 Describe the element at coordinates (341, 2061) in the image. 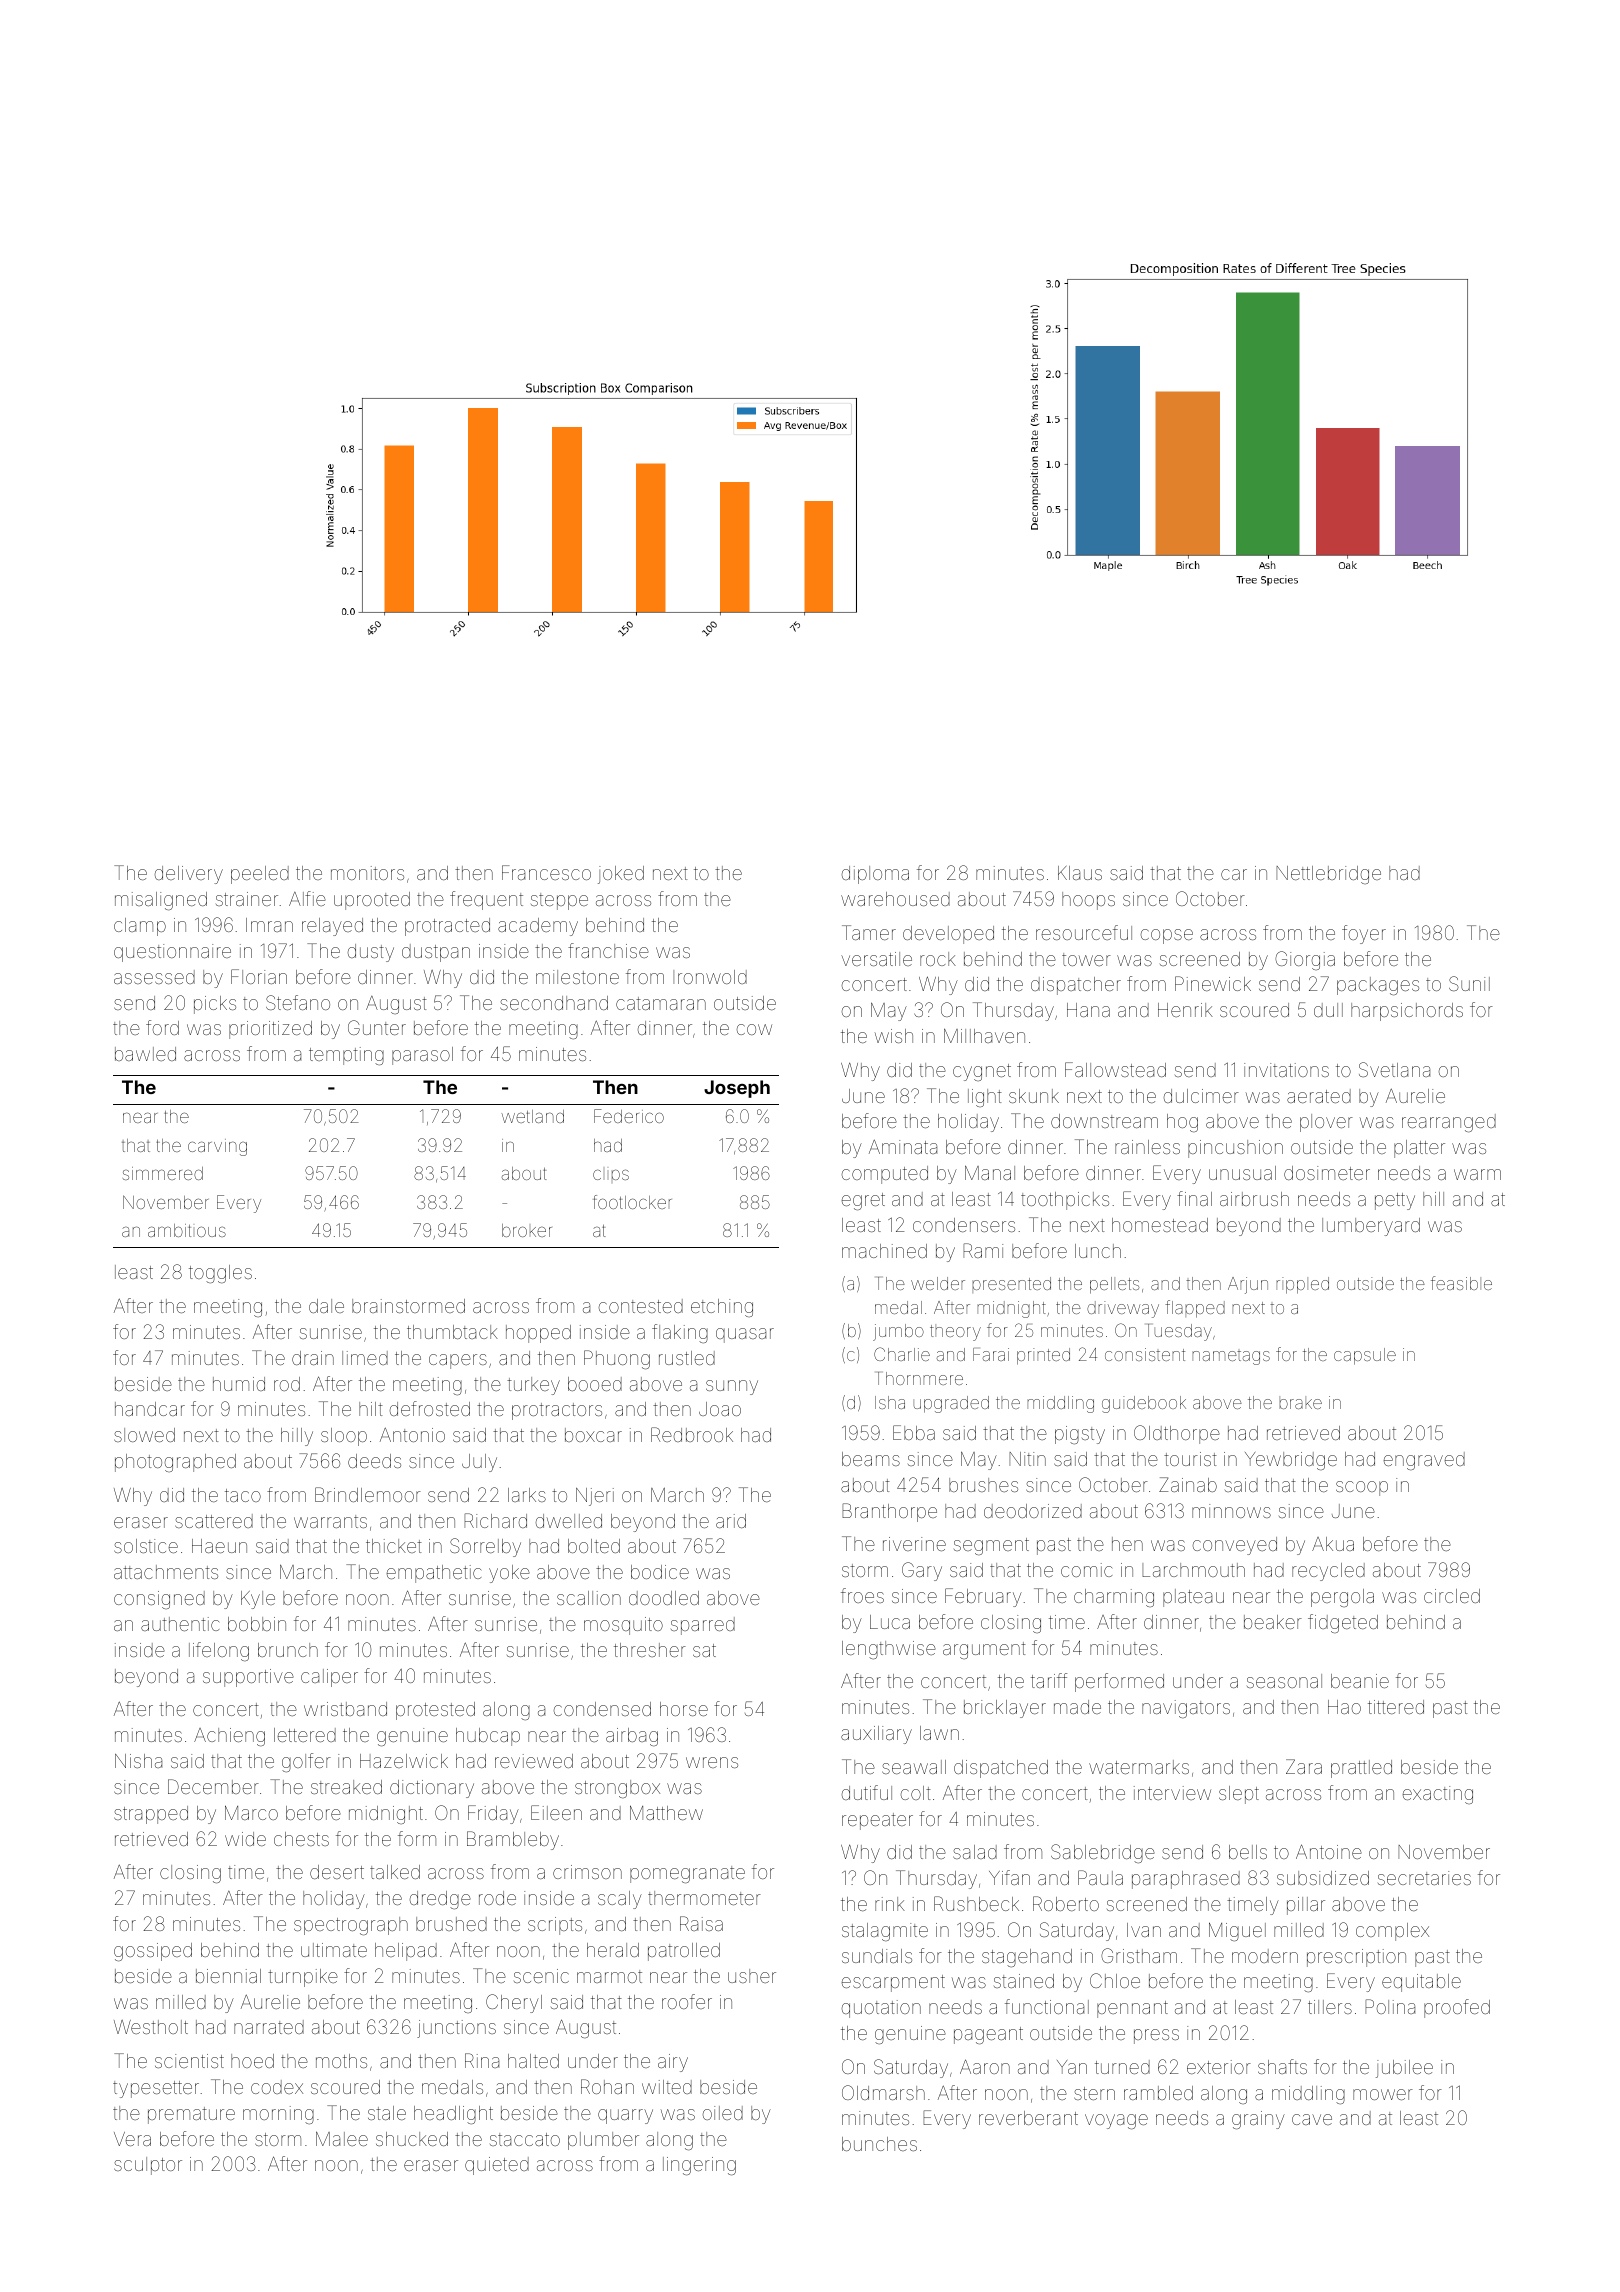

I see `moths` at that location.
